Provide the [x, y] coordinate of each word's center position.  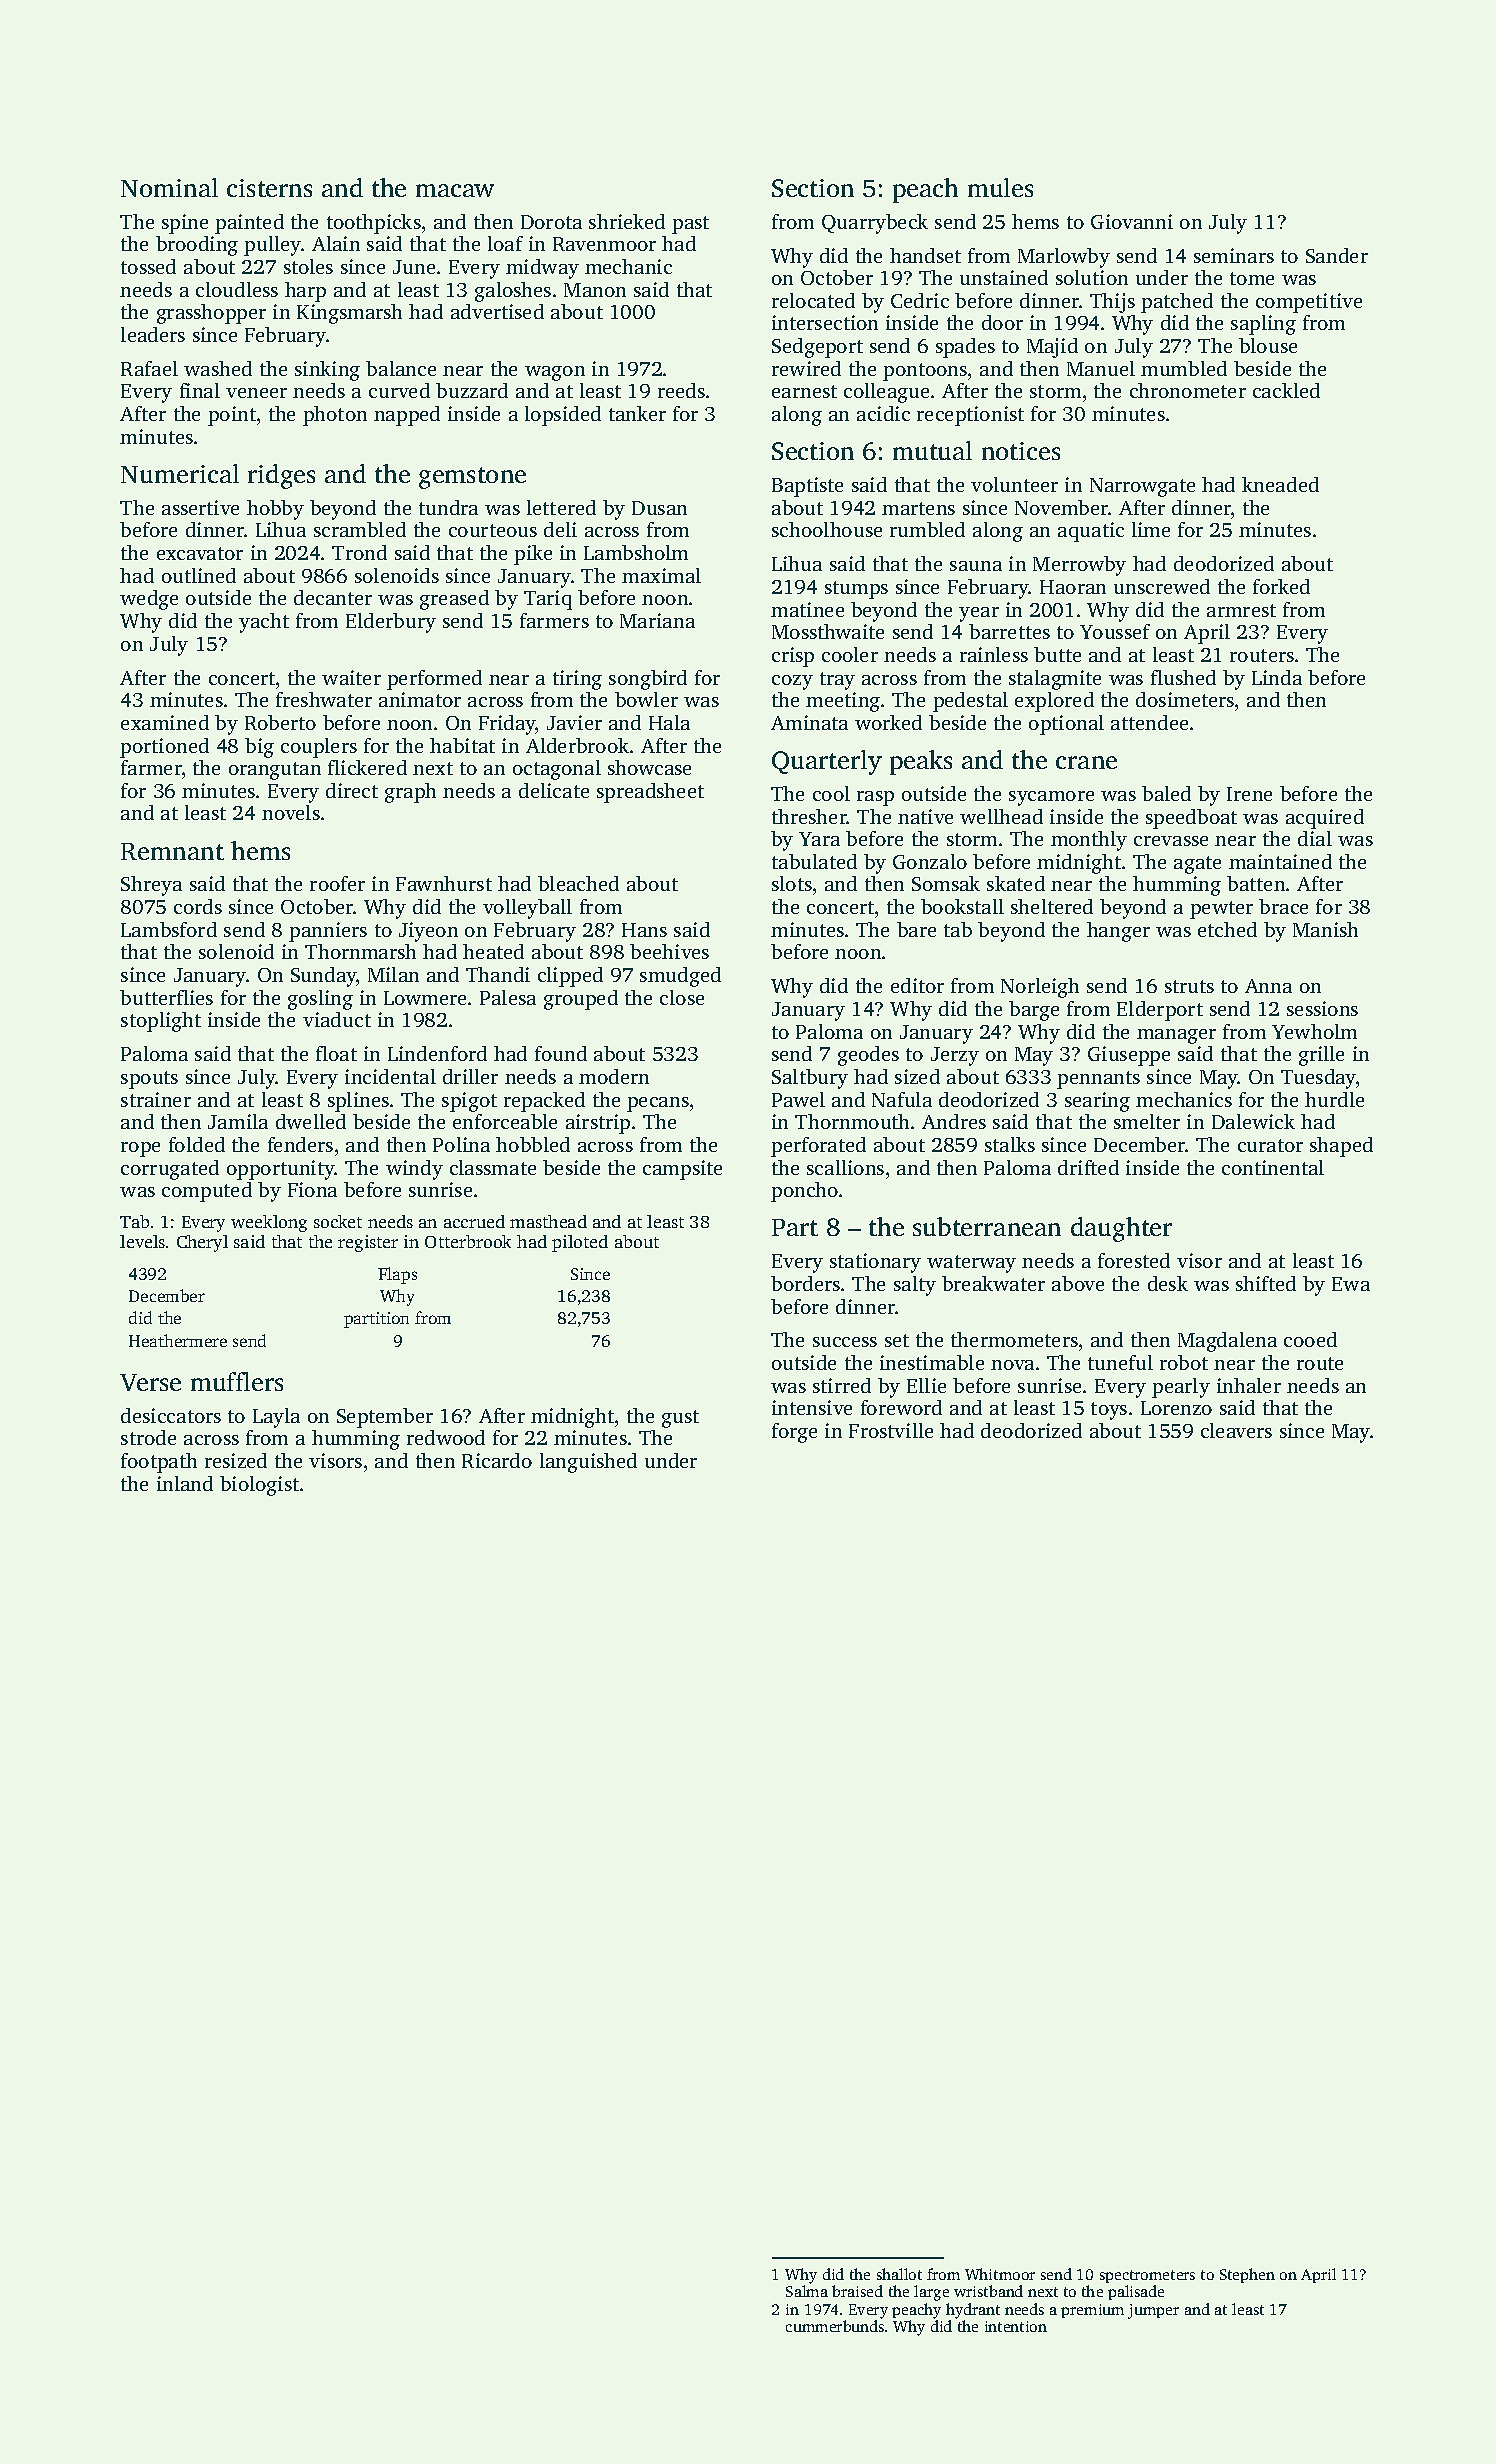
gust [680, 1419]
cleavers [1236, 1430]
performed [434, 680]
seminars [1234, 255]
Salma [807, 2291]
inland [185, 1483]
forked [1281, 586]
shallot [899, 2274]
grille [1321, 1056]
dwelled [311, 1121]
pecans [658, 1104]
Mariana [657, 620]
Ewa [1351, 1284]
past [690, 225]
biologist [259, 1486]
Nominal [169, 187]
